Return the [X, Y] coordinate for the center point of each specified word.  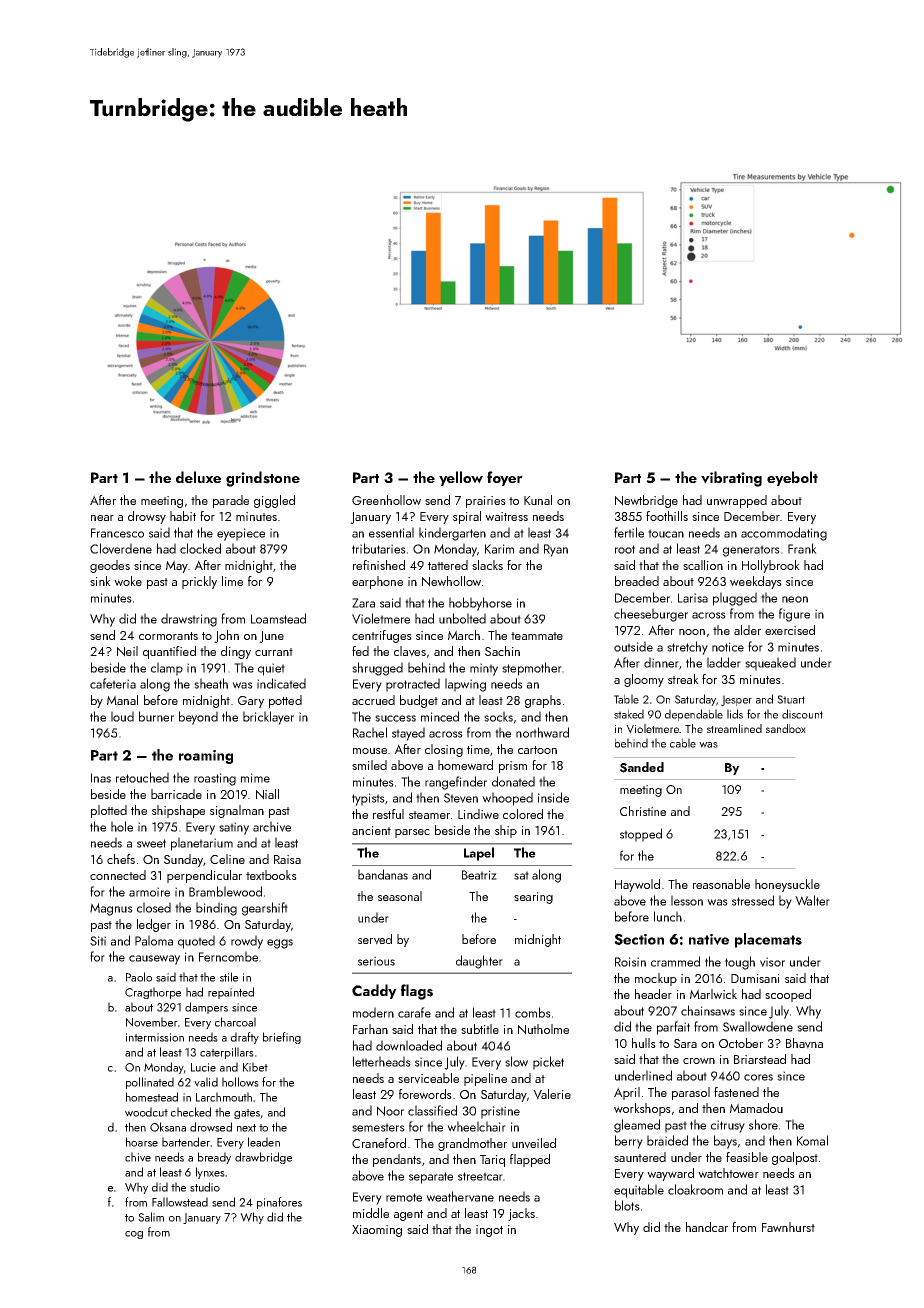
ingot [489, 1231]
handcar [707, 1227]
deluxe [198, 477]
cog [134, 1235]
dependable [694, 715]
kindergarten [452, 534]
